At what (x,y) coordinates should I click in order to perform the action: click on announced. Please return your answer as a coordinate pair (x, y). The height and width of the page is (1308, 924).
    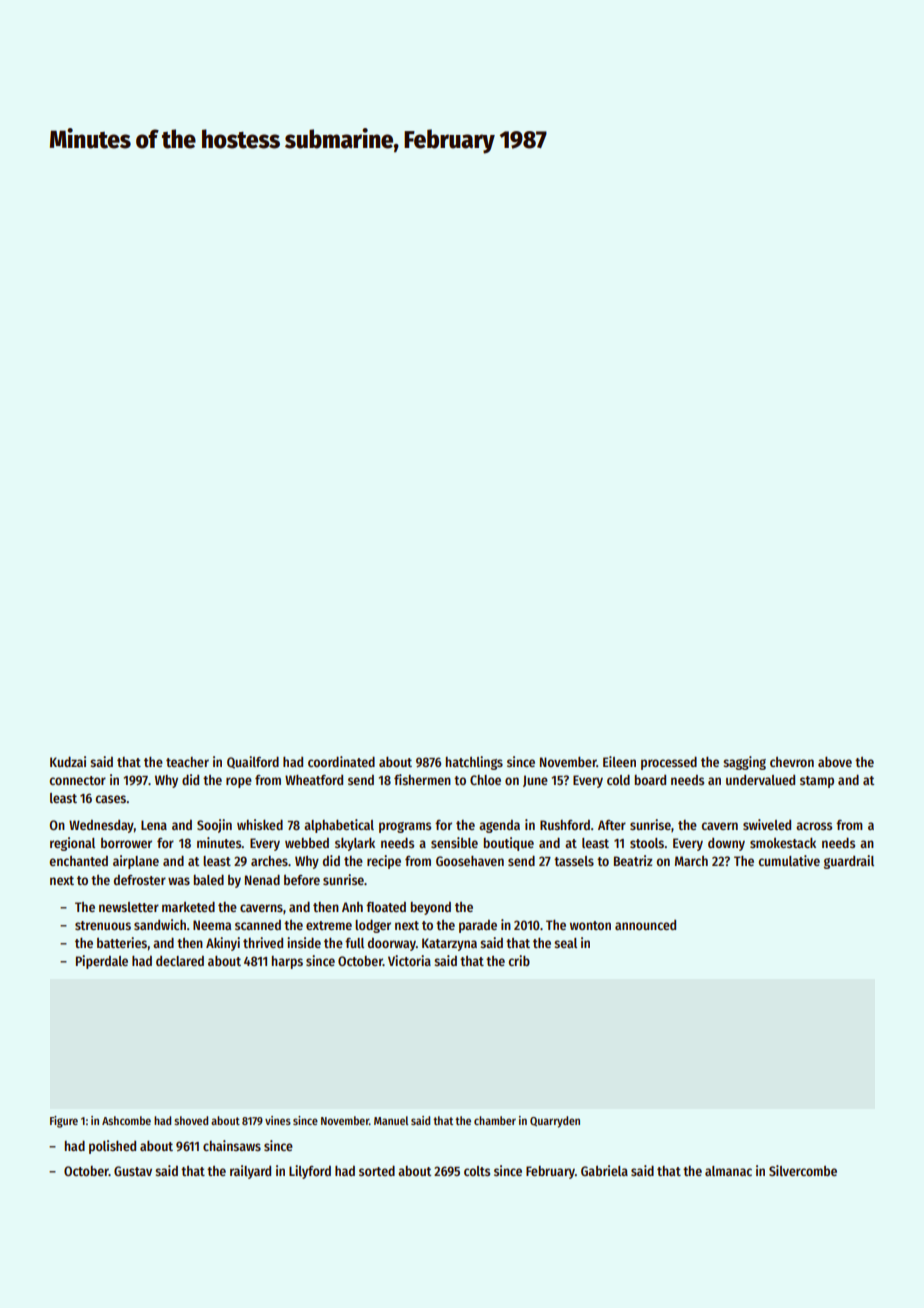
    Looking at the image, I should click on (645, 925).
